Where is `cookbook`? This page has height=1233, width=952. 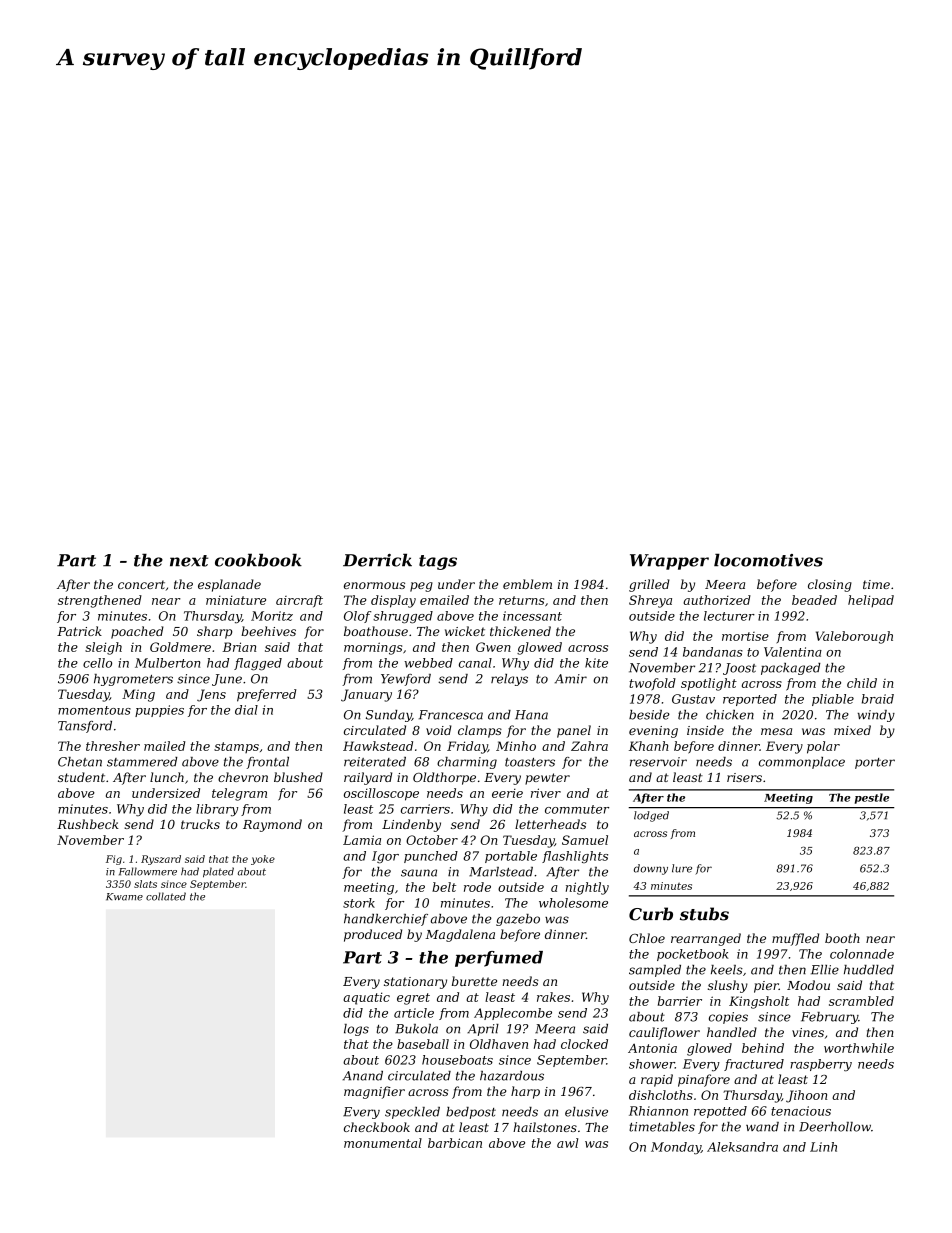
cookbook is located at coordinates (258, 560).
